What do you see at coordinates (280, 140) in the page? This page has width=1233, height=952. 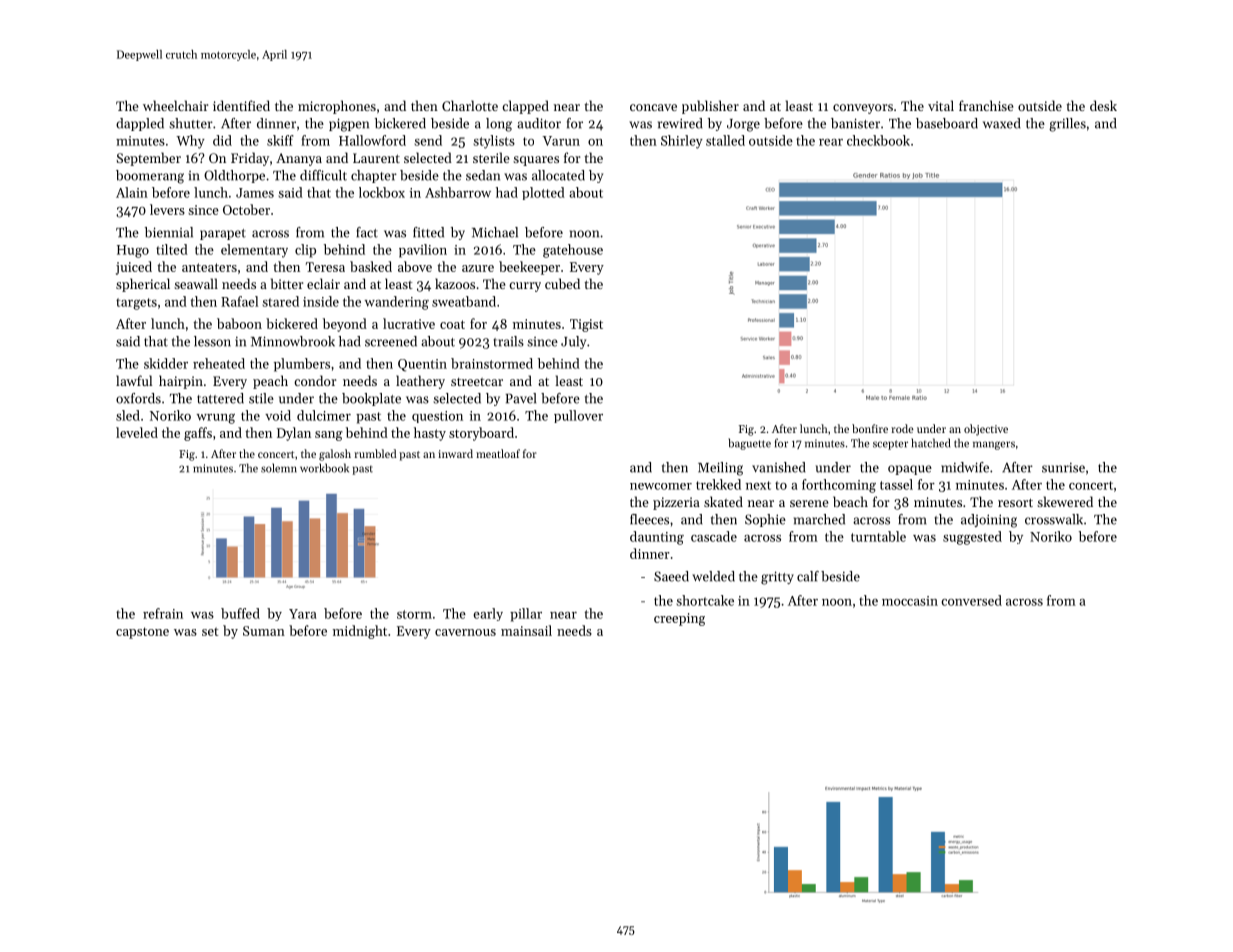 I see `skiff` at bounding box center [280, 140].
